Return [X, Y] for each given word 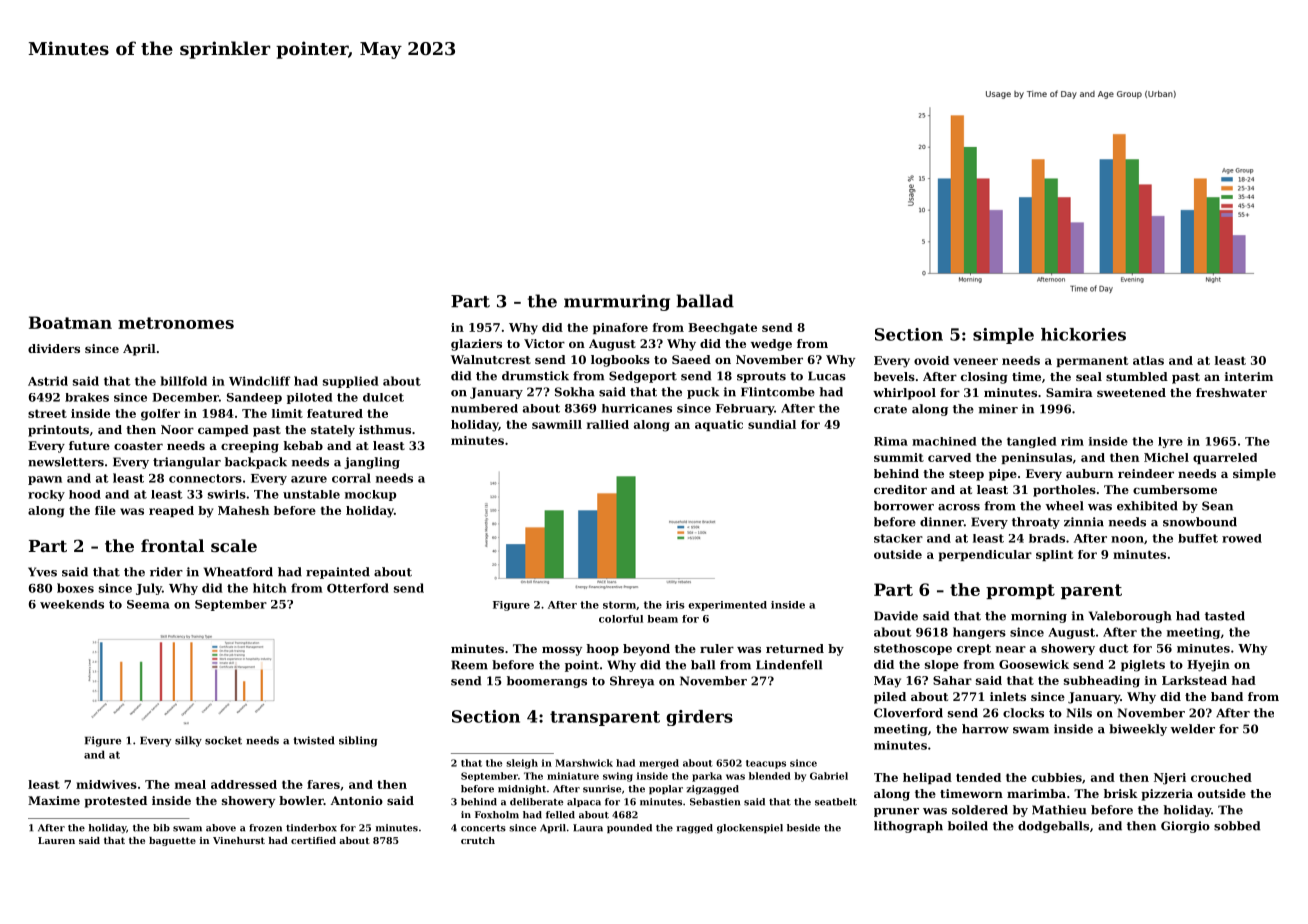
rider [166, 572]
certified [313, 840]
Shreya [632, 682]
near [1011, 649]
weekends [72, 604]
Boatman [70, 322]
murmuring [617, 302]
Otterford [358, 588]
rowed [1242, 538]
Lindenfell [789, 665]
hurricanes [637, 408]
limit [287, 413]
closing [984, 378]
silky [188, 741]
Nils [1079, 713]
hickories [1083, 334]
